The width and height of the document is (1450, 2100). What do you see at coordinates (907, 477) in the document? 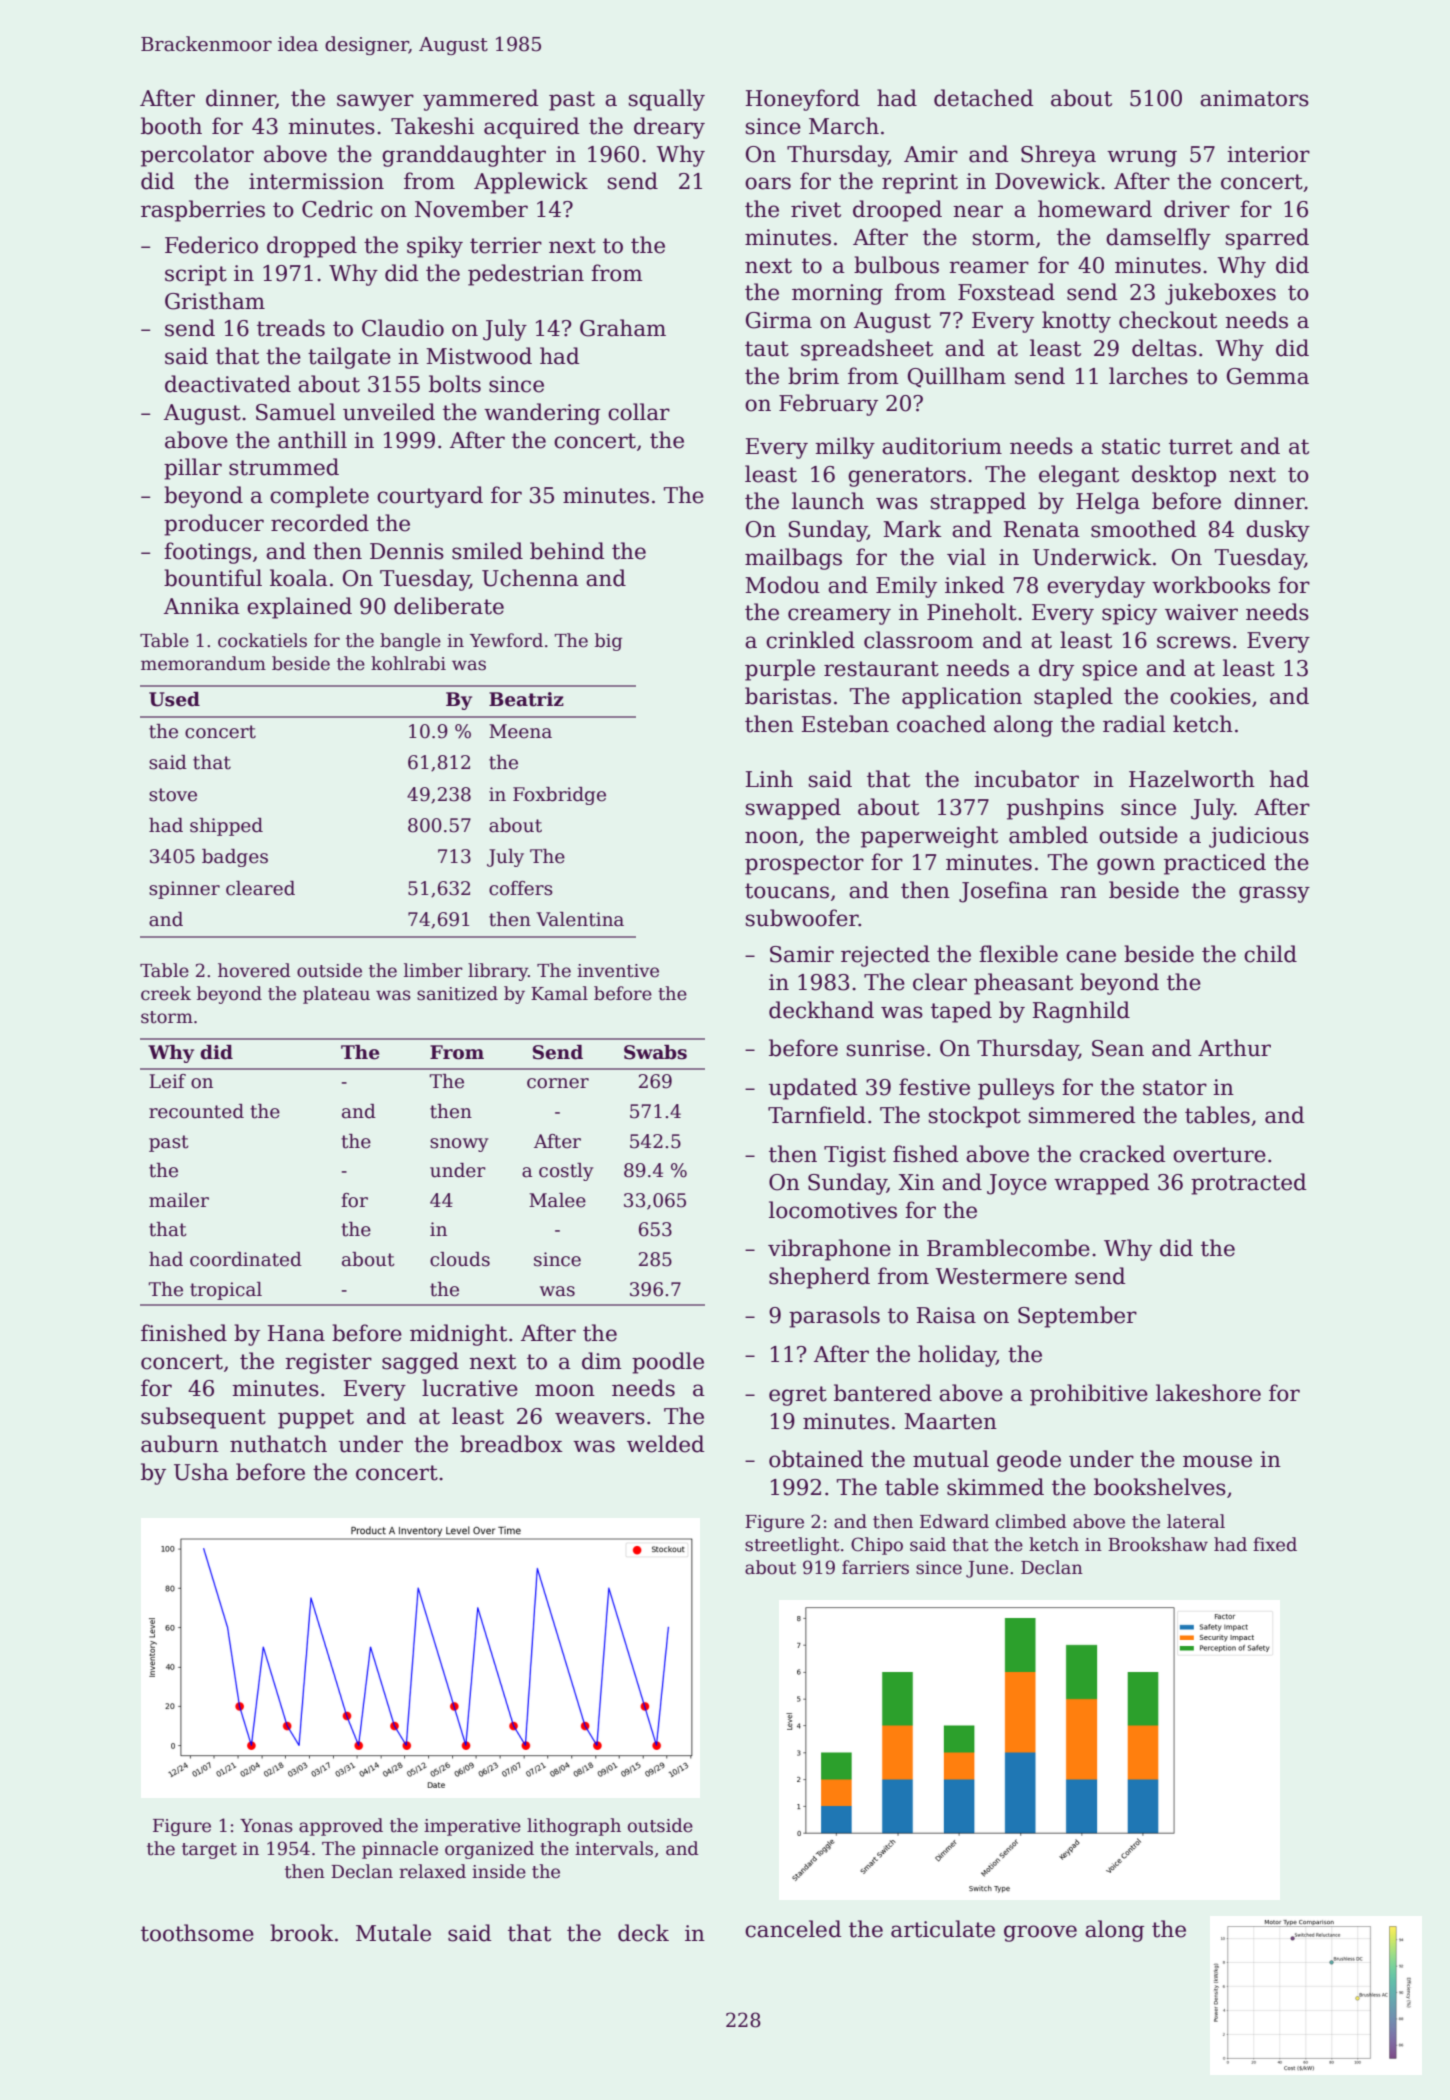
I see `generators` at bounding box center [907, 477].
